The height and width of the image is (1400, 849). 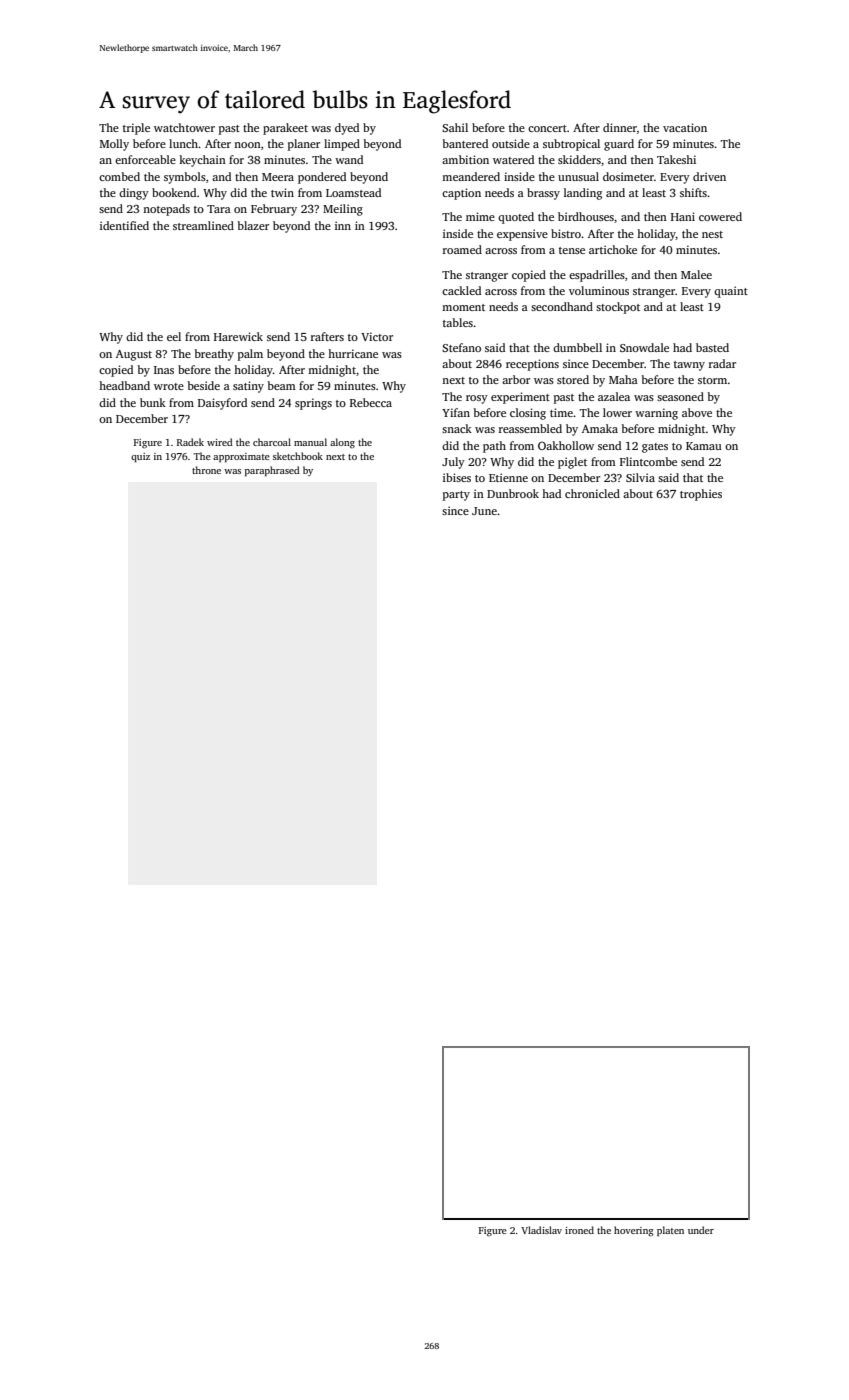 I want to click on parakeet, so click(x=285, y=129).
